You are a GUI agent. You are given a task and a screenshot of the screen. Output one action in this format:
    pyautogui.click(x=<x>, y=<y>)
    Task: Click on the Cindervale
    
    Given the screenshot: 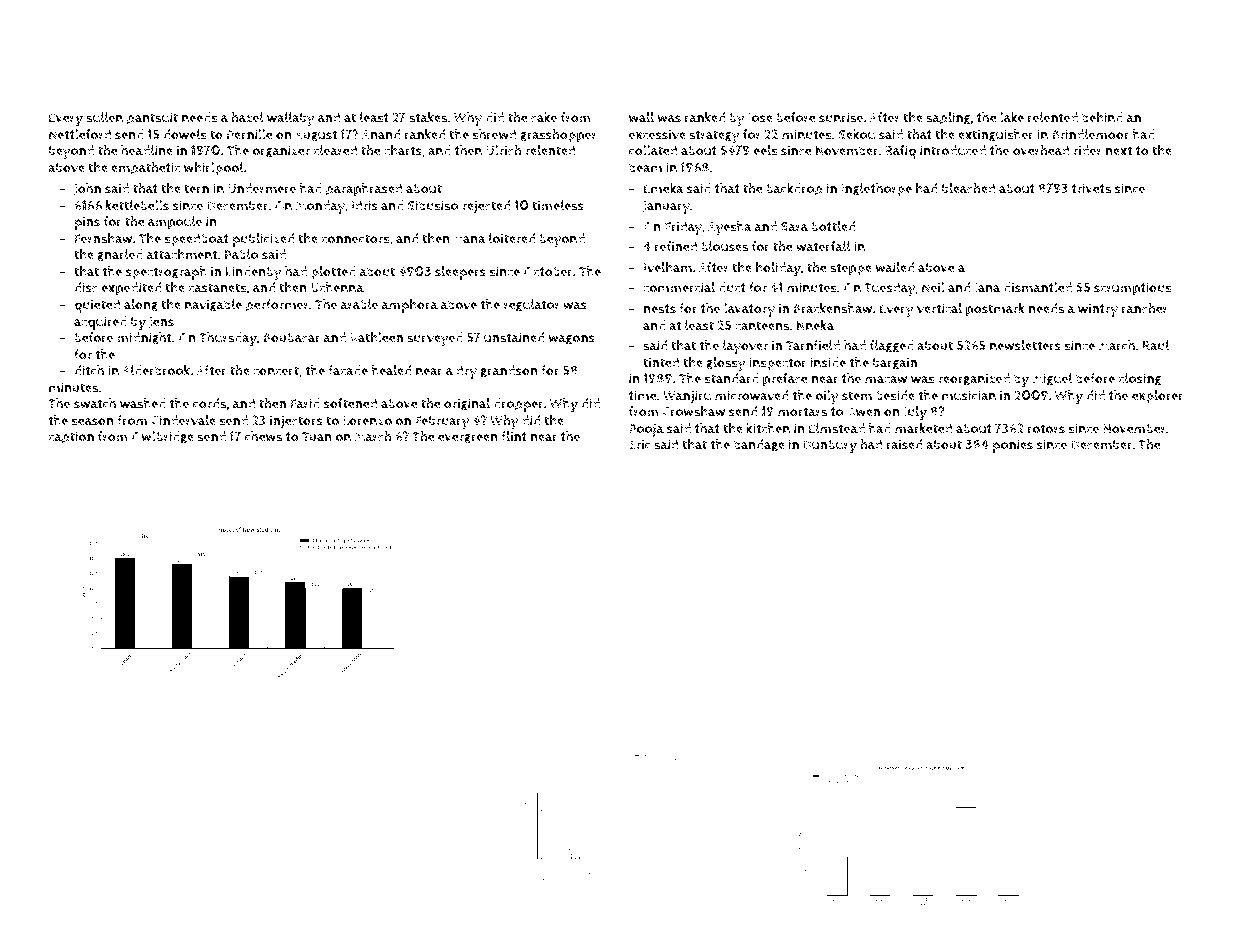 What is the action you would take?
    pyautogui.click(x=183, y=420)
